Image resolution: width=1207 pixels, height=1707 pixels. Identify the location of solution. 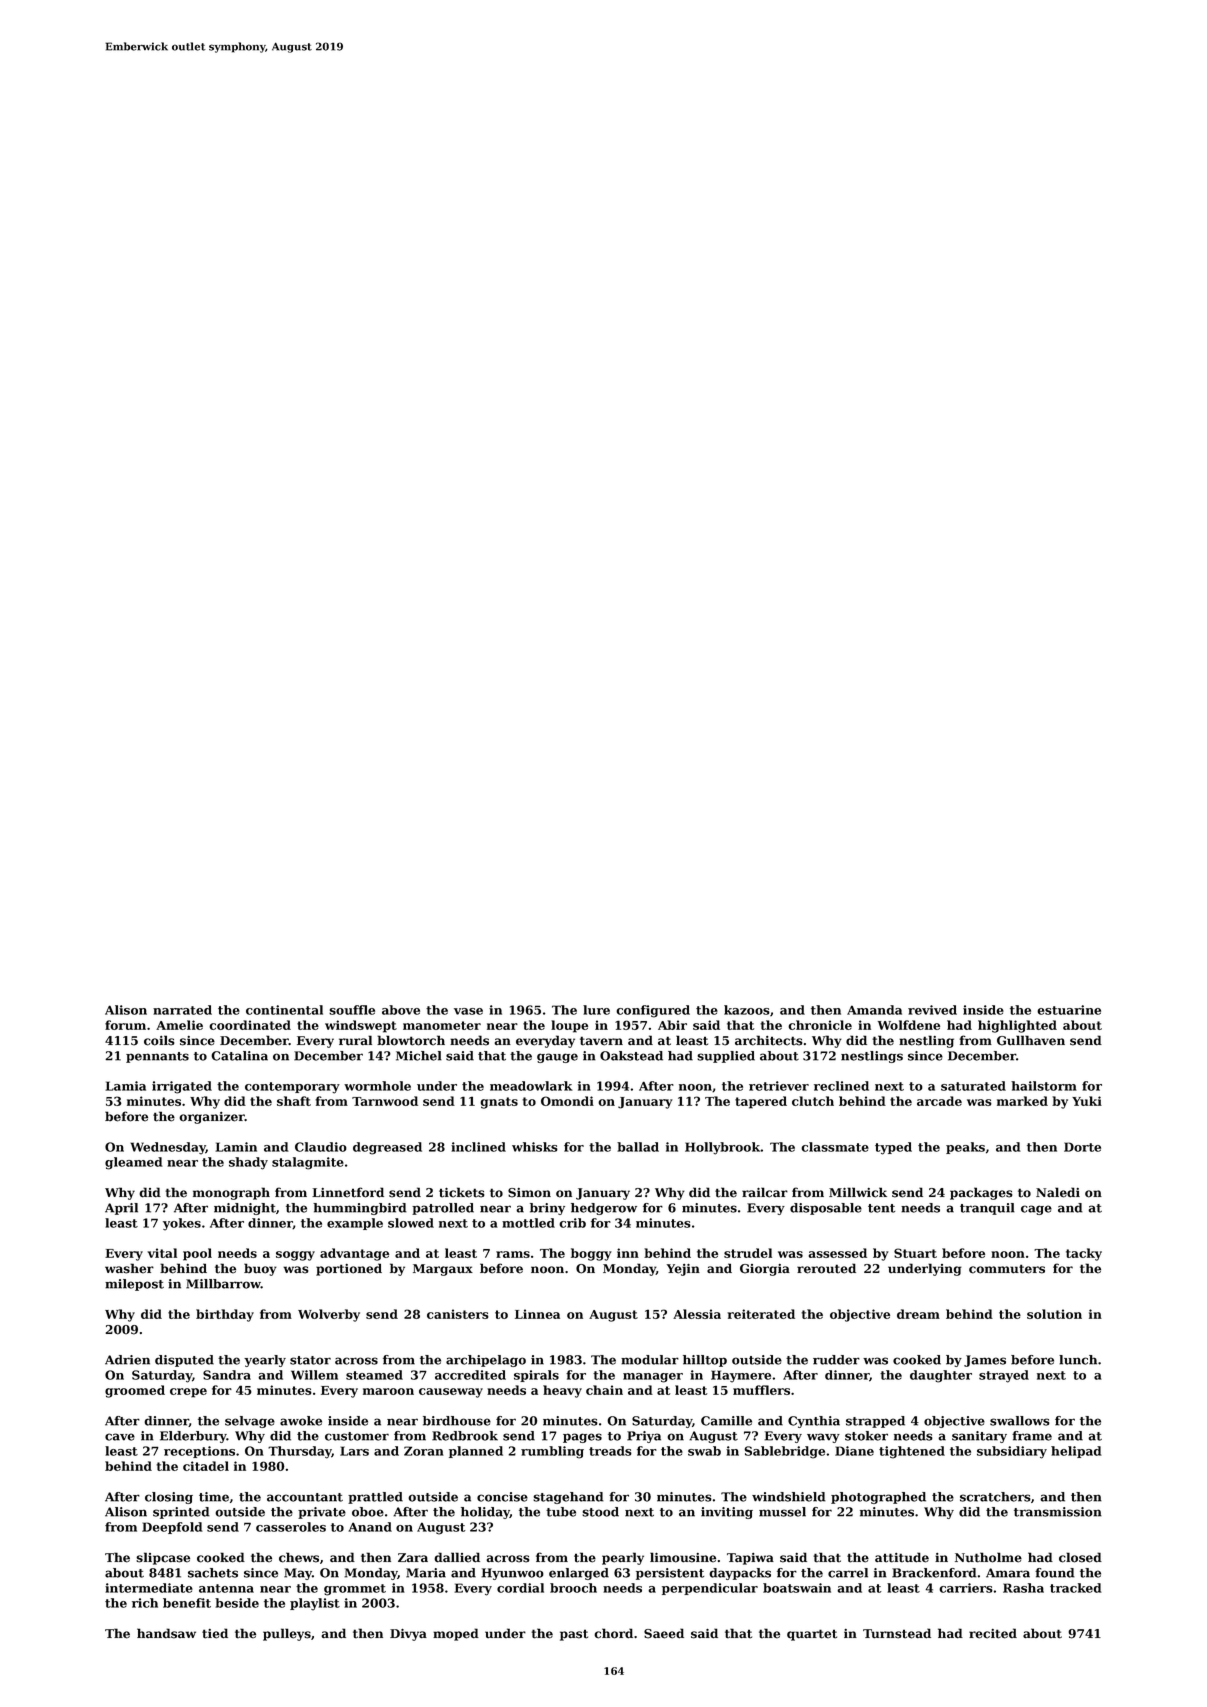
(1054, 1314).
